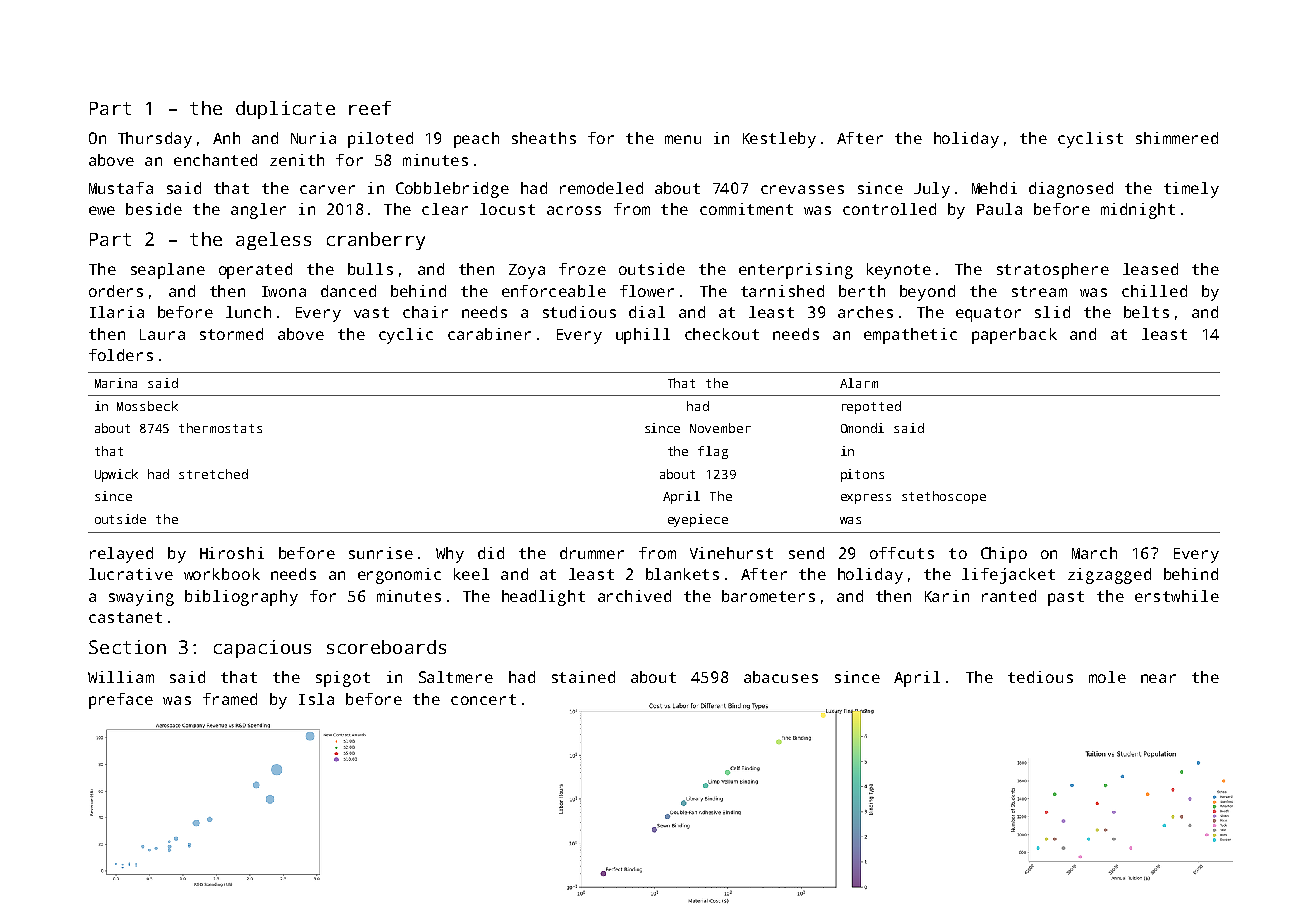  What do you see at coordinates (859, 383) in the image?
I see `Alarm` at bounding box center [859, 383].
